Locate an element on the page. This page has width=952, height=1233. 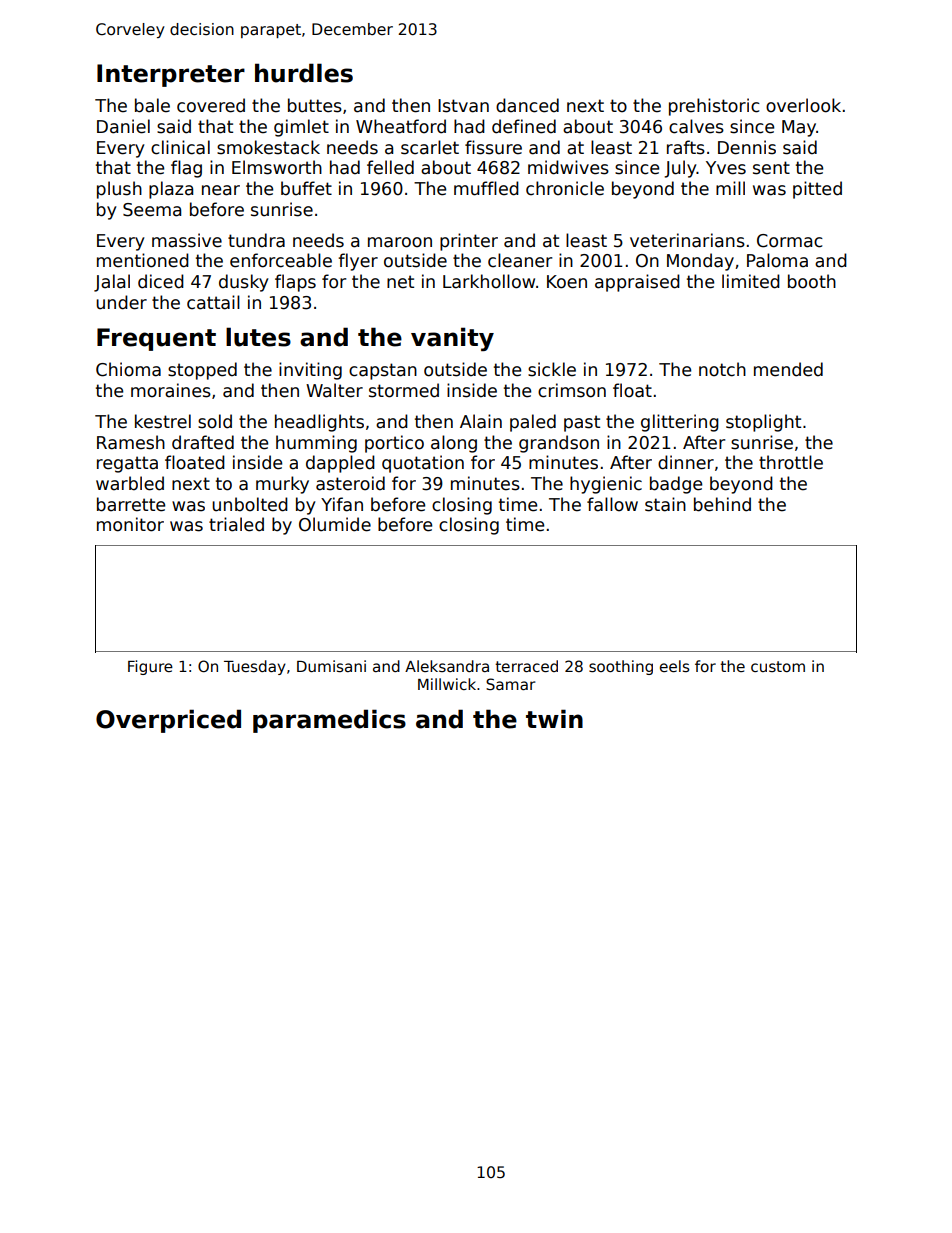
stopped is located at coordinates (202, 371).
